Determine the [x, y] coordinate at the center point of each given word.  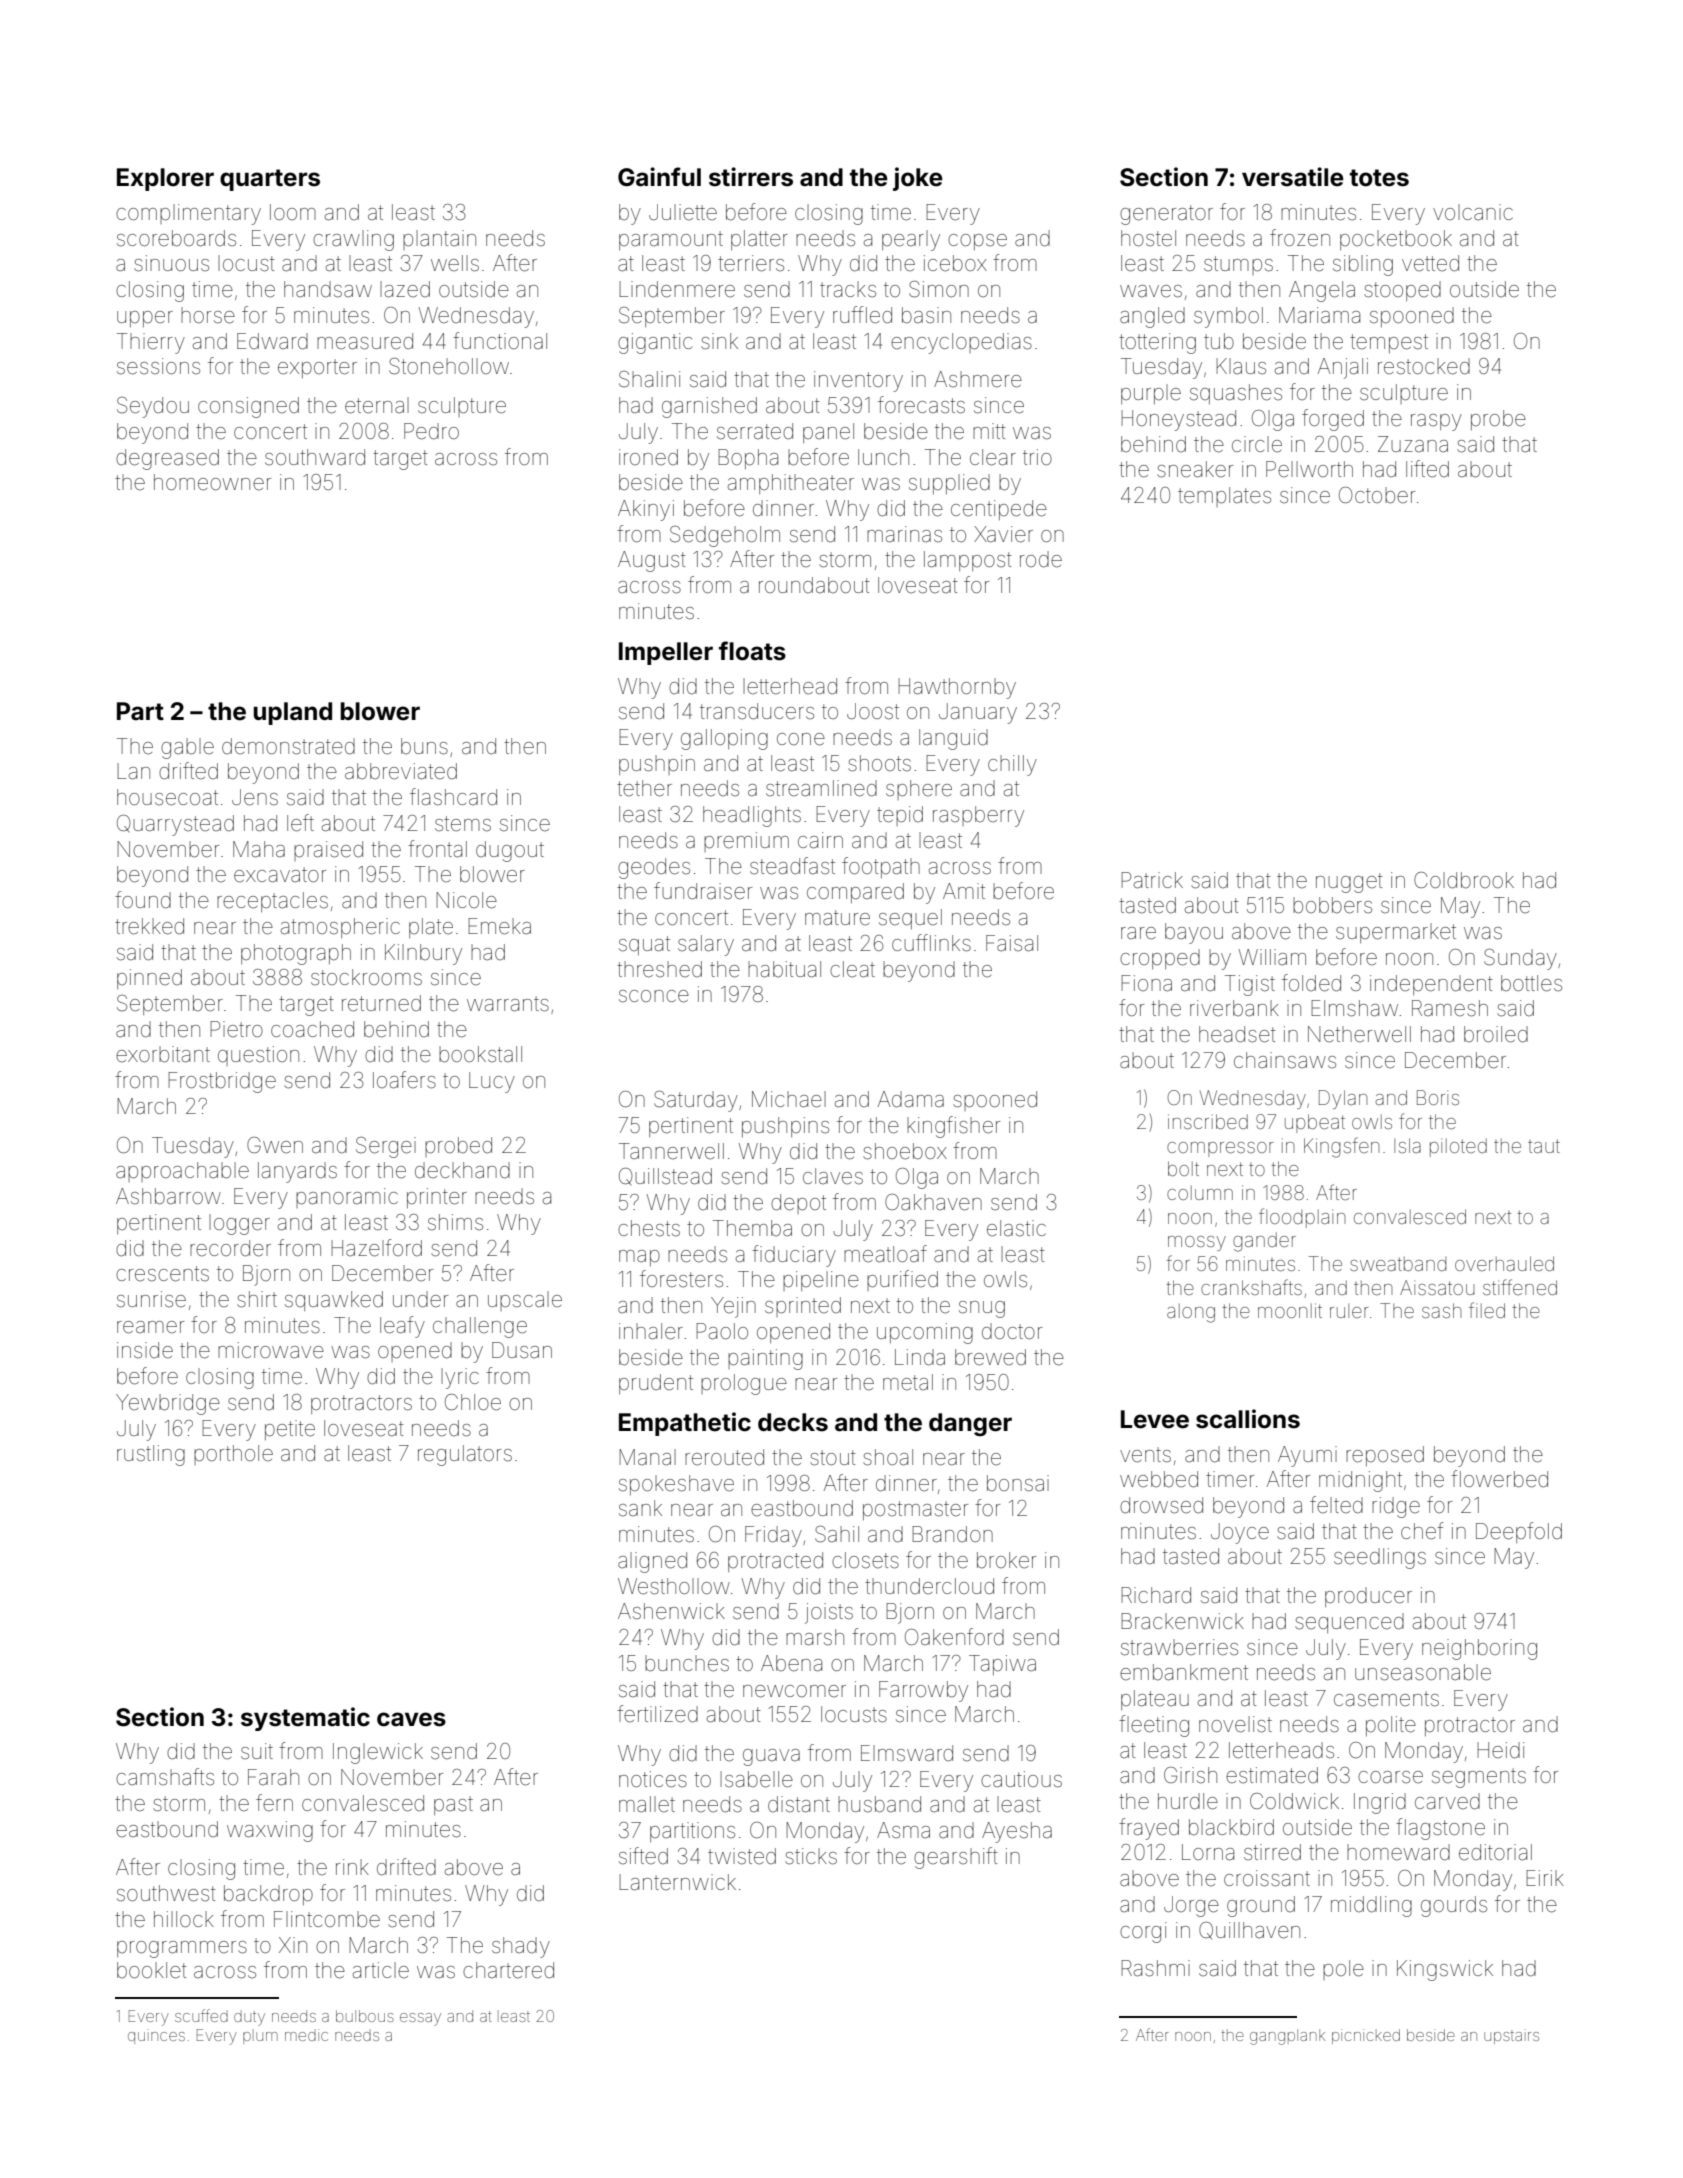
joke [918, 179]
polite [1391, 1726]
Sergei [386, 1147]
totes [1379, 178]
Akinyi [646, 510]
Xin [293, 1945]
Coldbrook [1464, 880]
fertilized [657, 1714]
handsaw [328, 289]
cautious [1021, 1779]
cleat [852, 969]
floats [752, 651]
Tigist [1250, 985]
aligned [652, 1562]
